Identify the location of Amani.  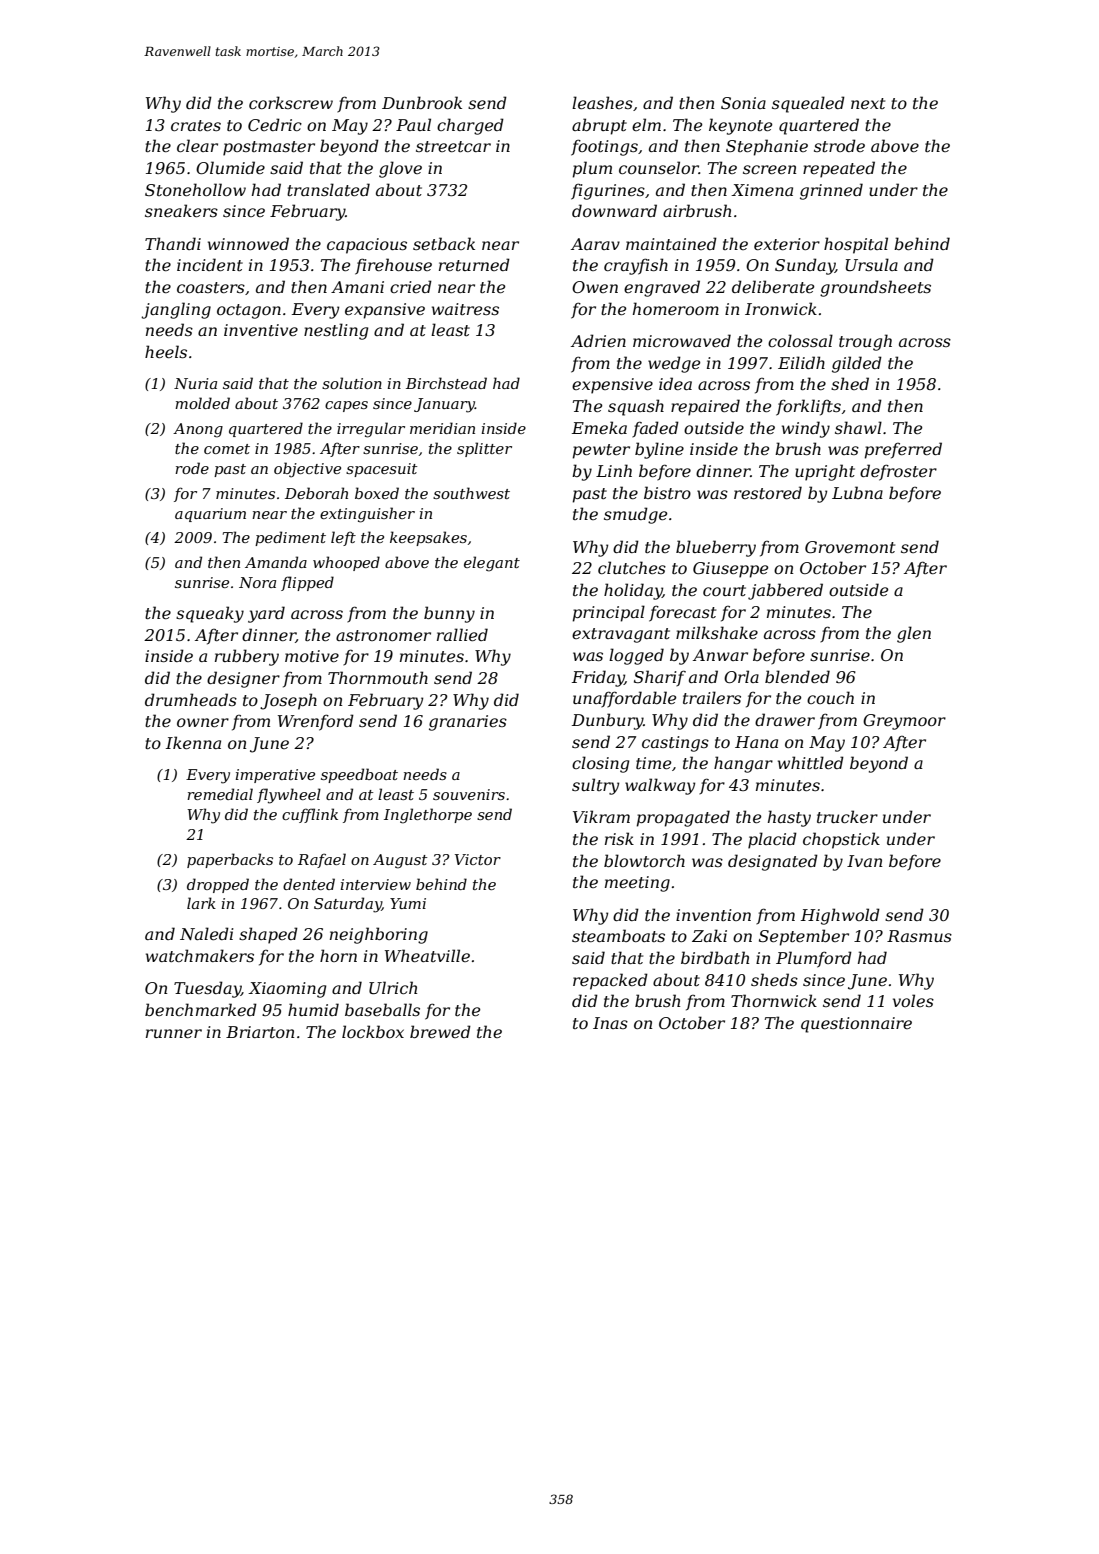
(357, 287).
